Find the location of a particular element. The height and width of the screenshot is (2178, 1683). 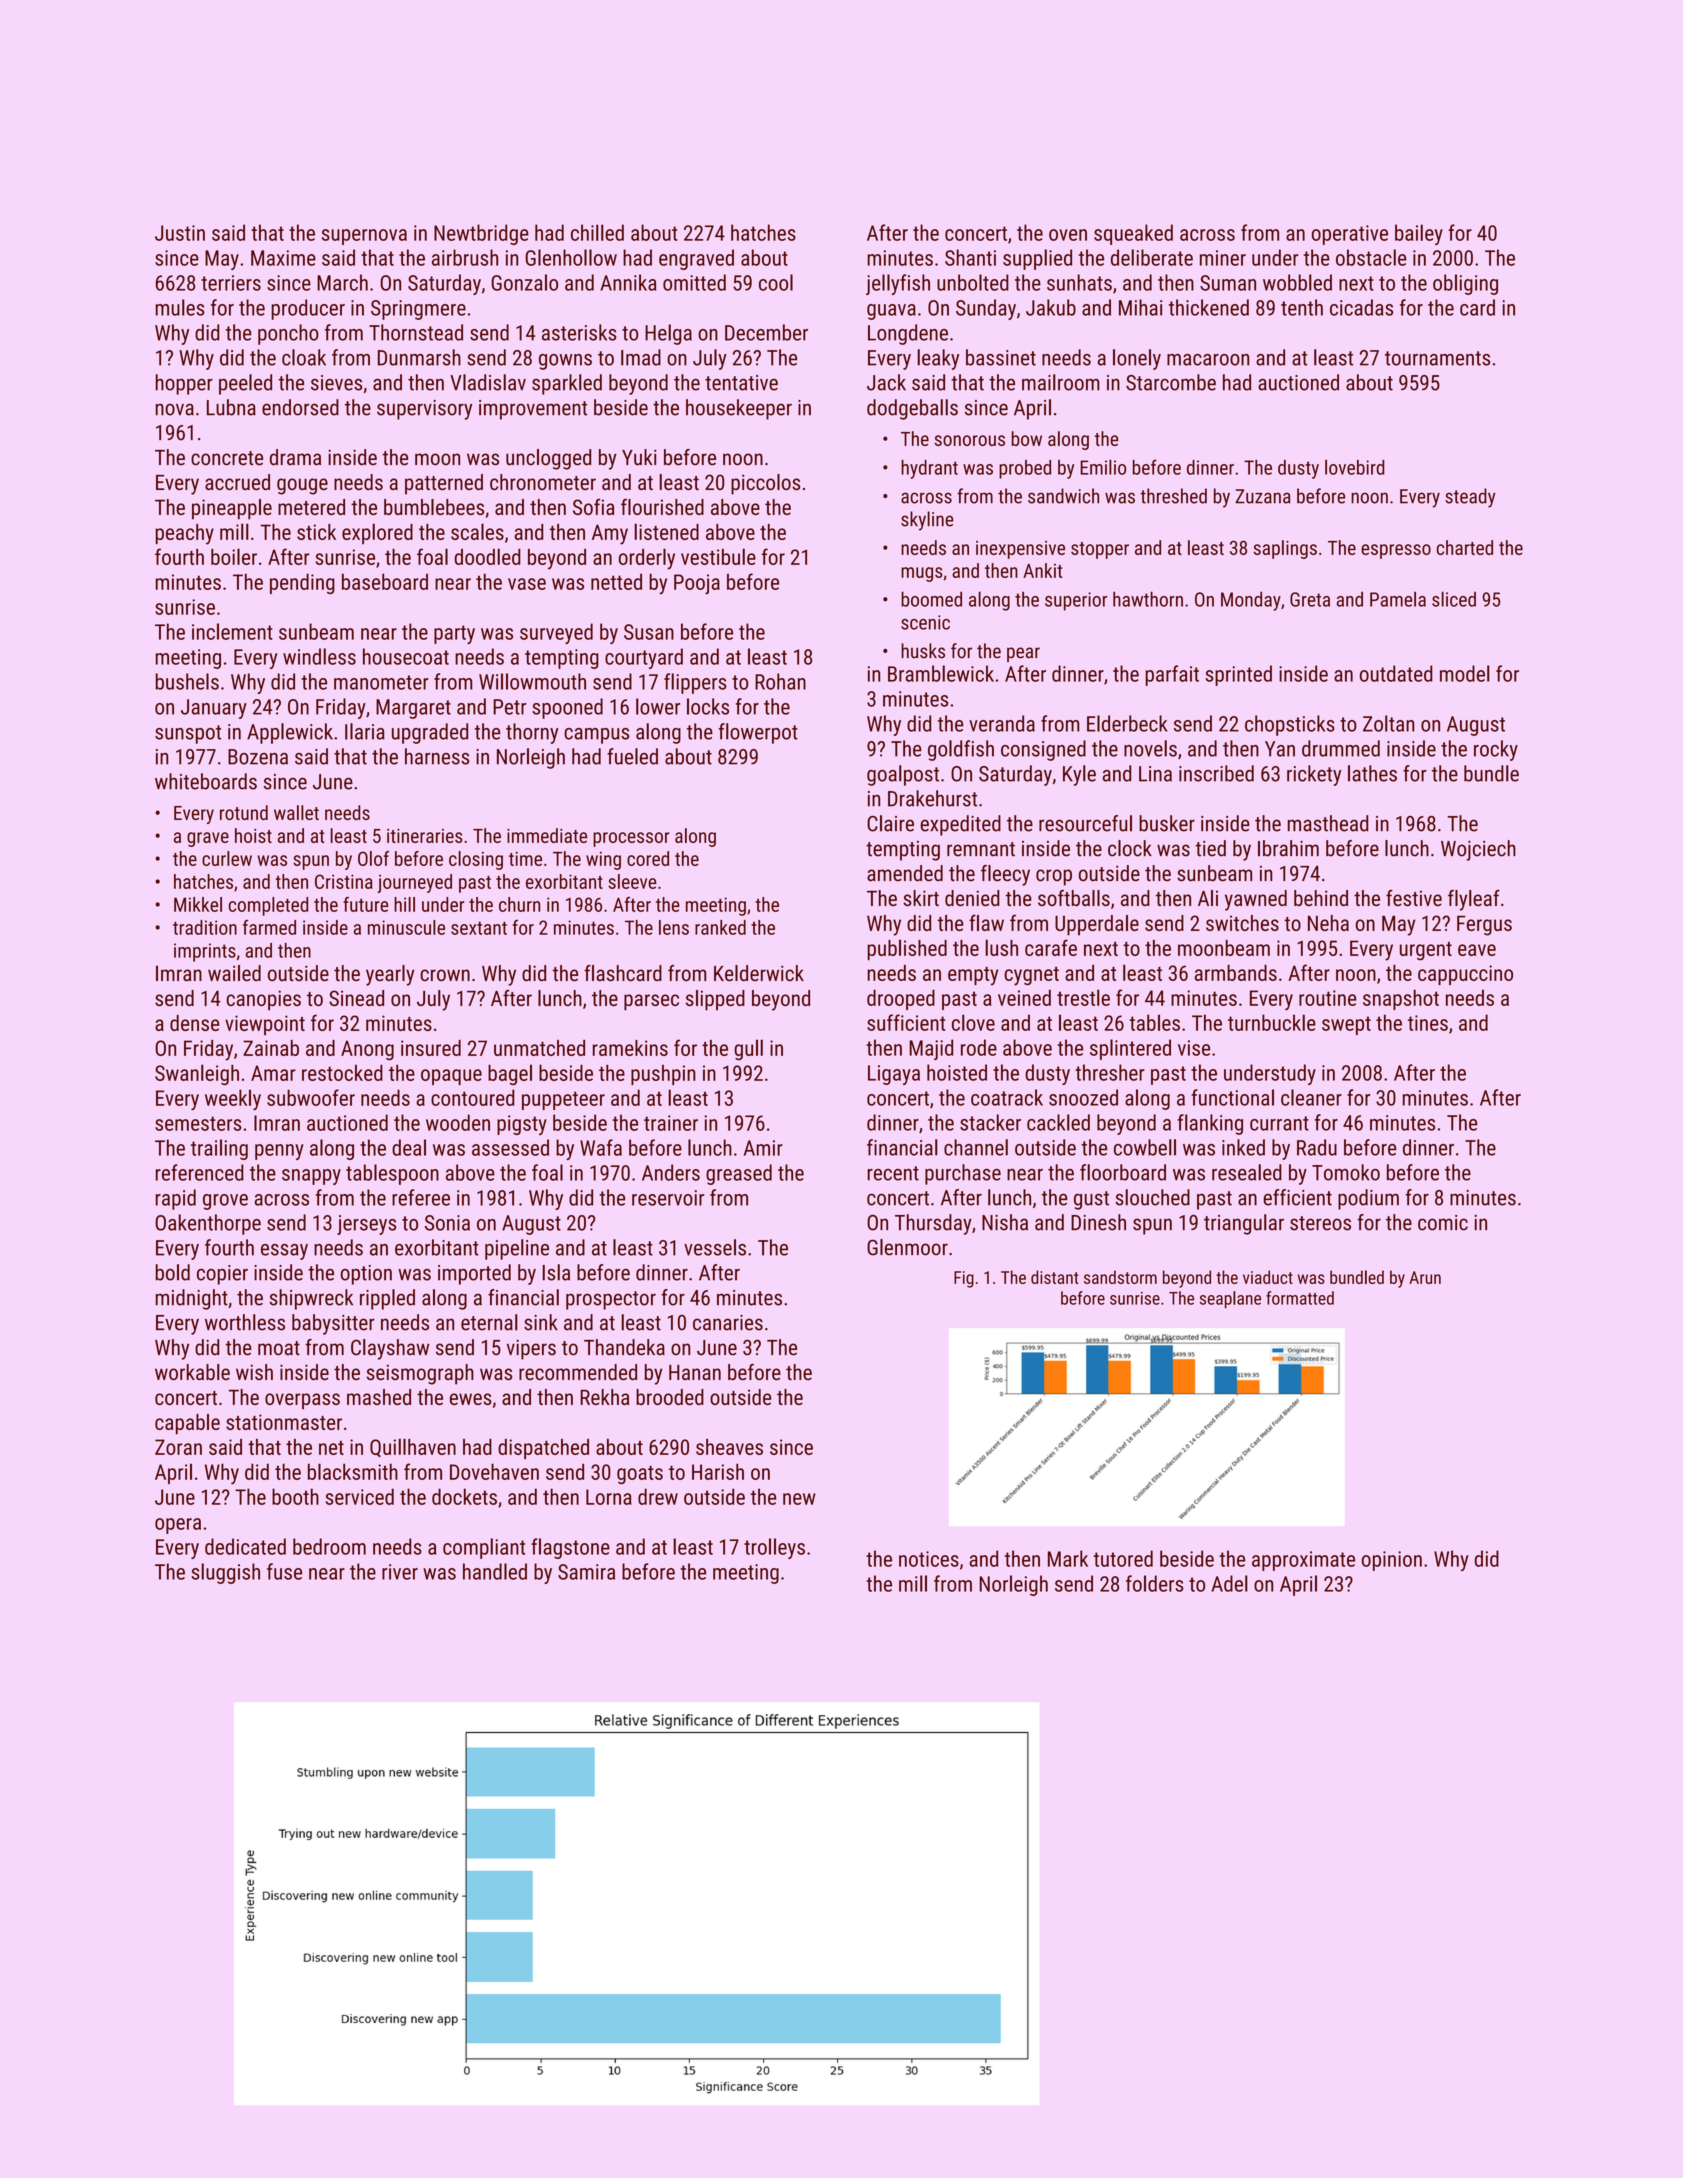

floorboard is located at coordinates (1123, 1172).
